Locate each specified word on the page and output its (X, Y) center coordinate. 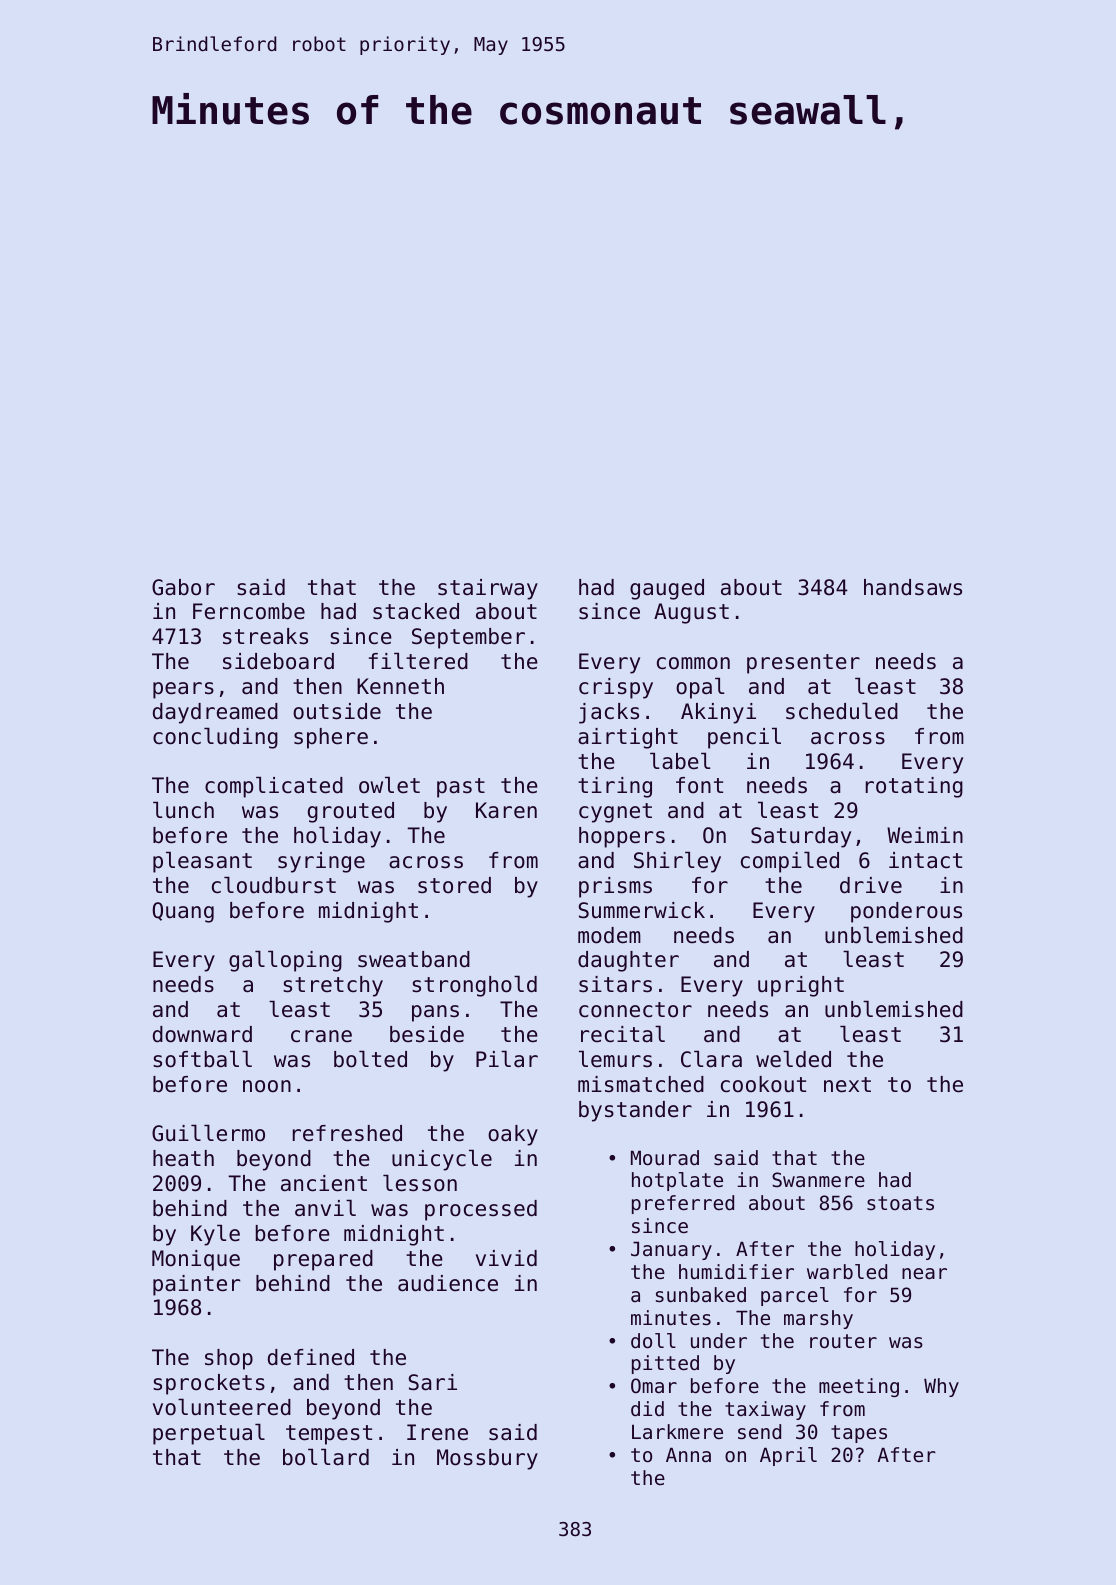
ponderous (906, 912)
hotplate (677, 1181)
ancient (324, 1183)
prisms (615, 887)
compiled (790, 862)
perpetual (209, 1434)
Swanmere (818, 1180)
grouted (351, 812)
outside (337, 711)
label (680, 761)
